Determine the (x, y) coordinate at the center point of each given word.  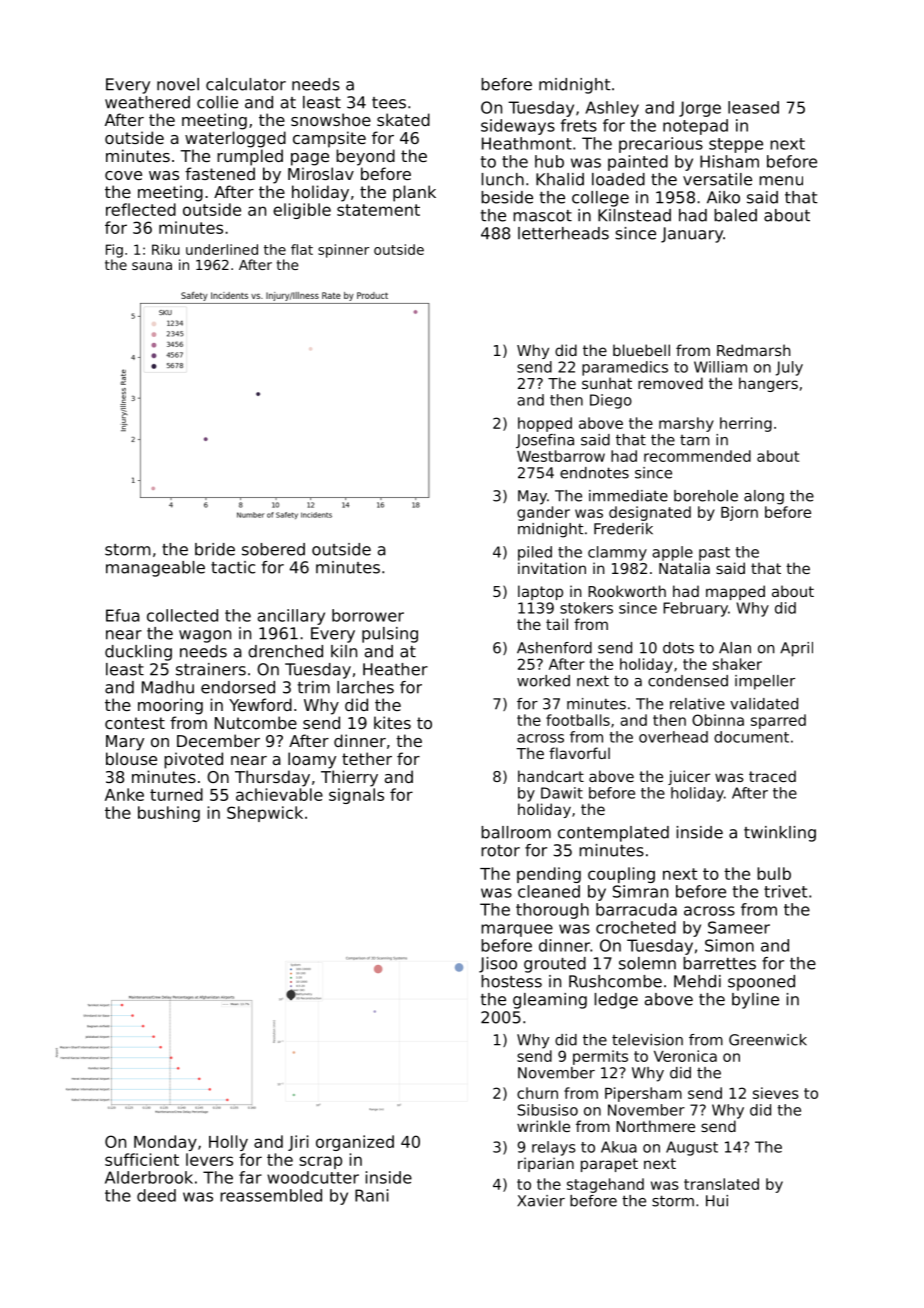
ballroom (516, 832)
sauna (152, 266)
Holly (228, 1143)
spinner (343, 251)
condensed (688, 681)
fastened (220, 173)
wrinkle (543, 1126)
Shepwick (265, 814)
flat (302, 249)
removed (670, 383)
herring (746, 424)
